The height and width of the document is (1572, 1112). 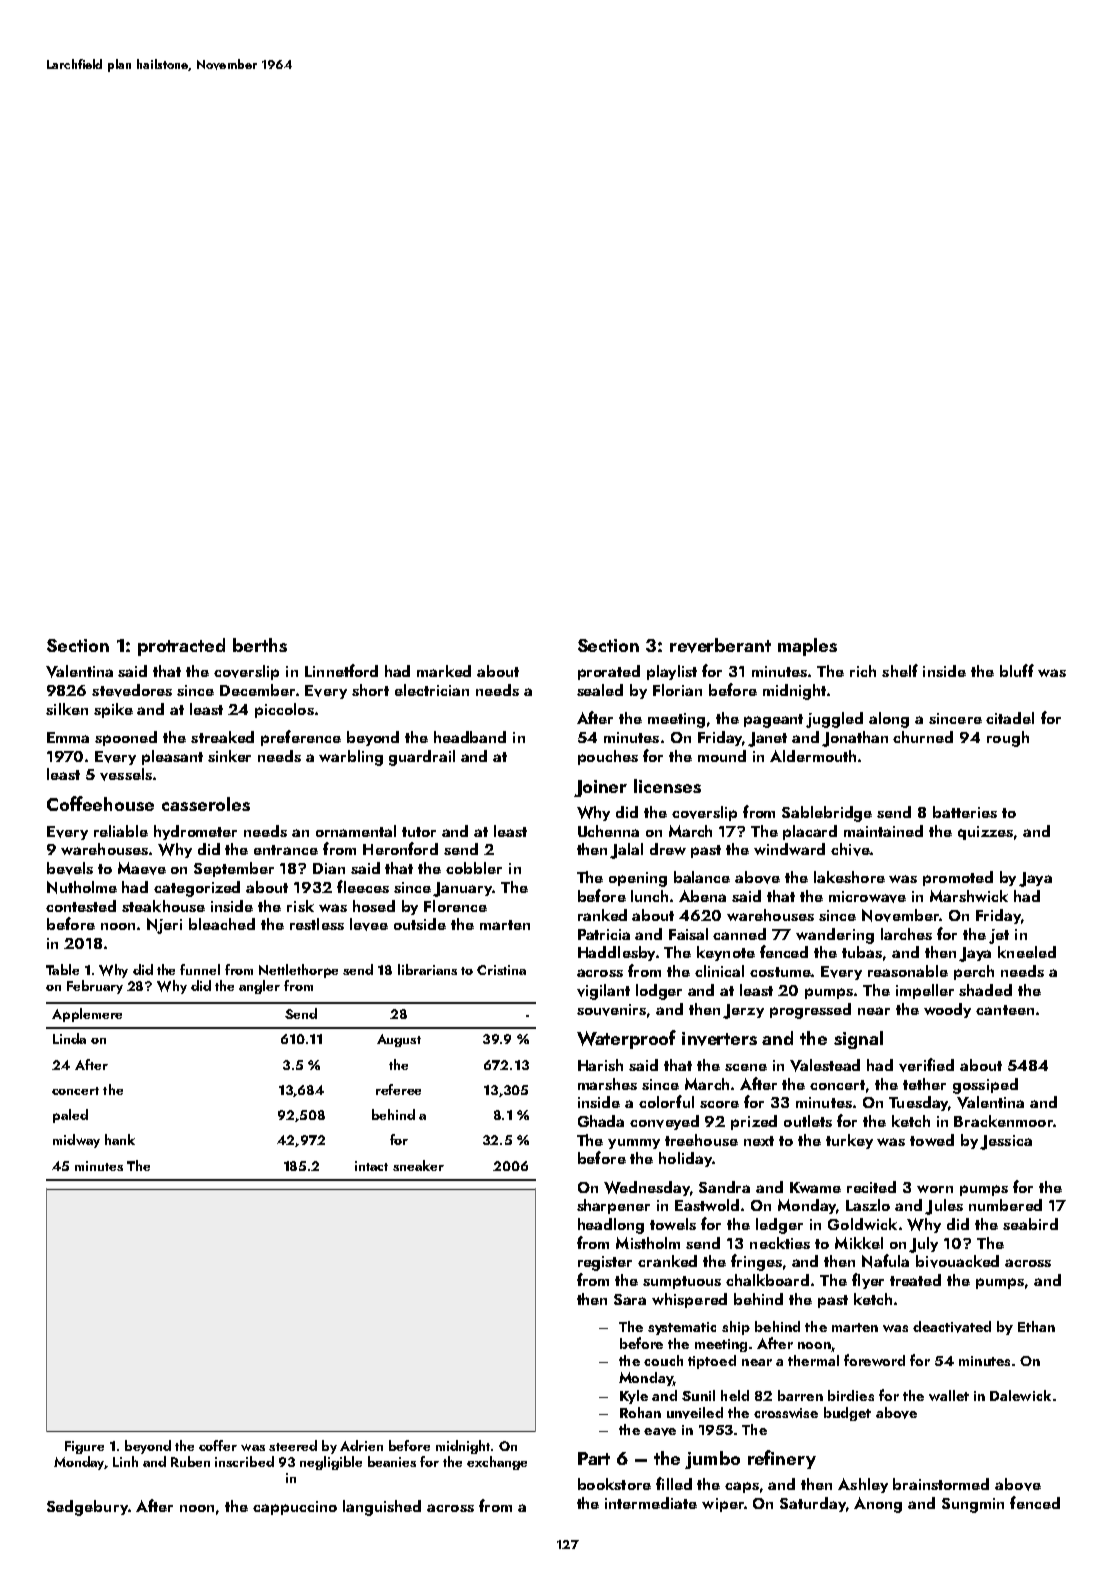 I want to click on register, so click(x=605, y=1263).
